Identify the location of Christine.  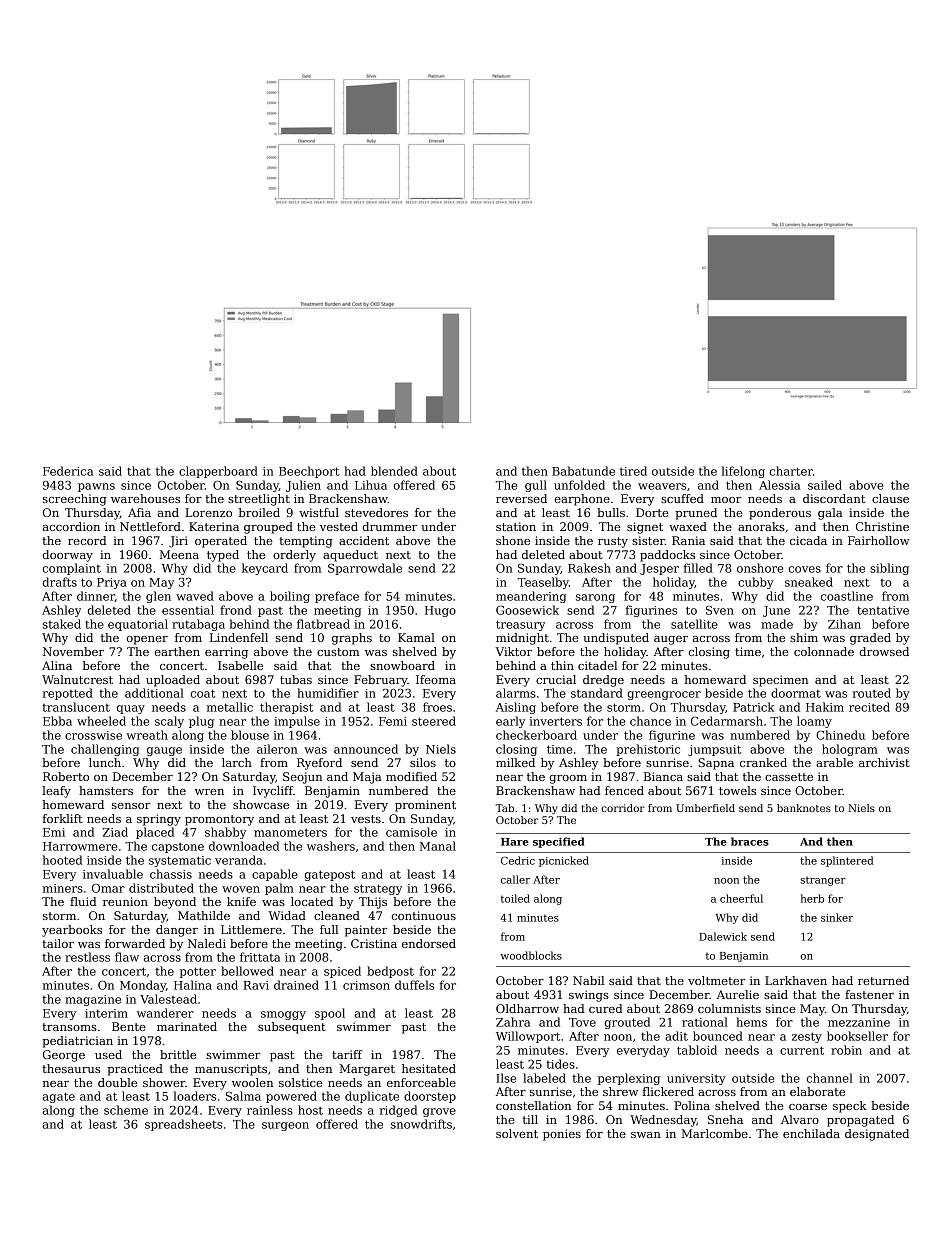
(882, 526).
